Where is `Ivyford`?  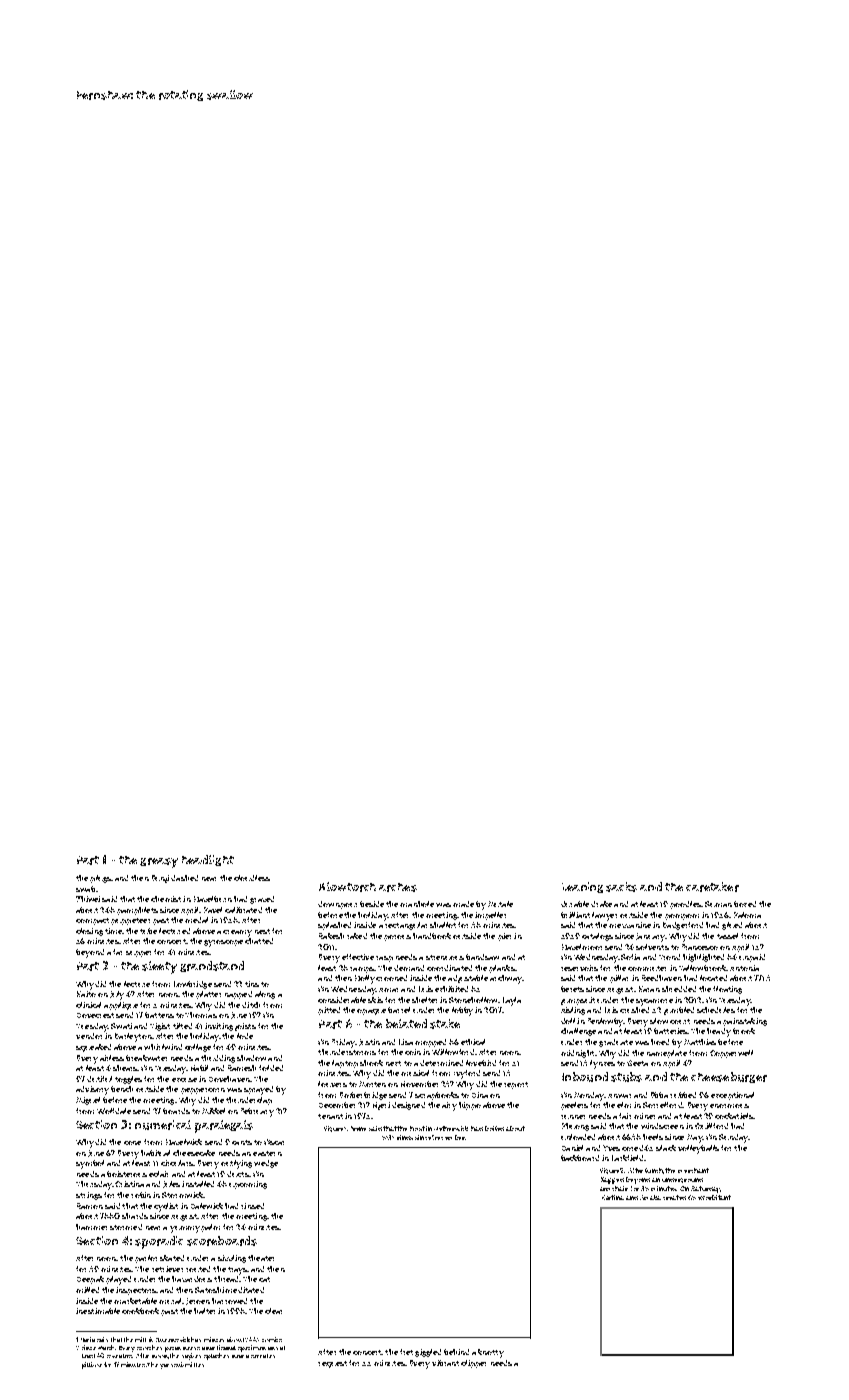
Ivyford is located at coordinates (467, 1074).
